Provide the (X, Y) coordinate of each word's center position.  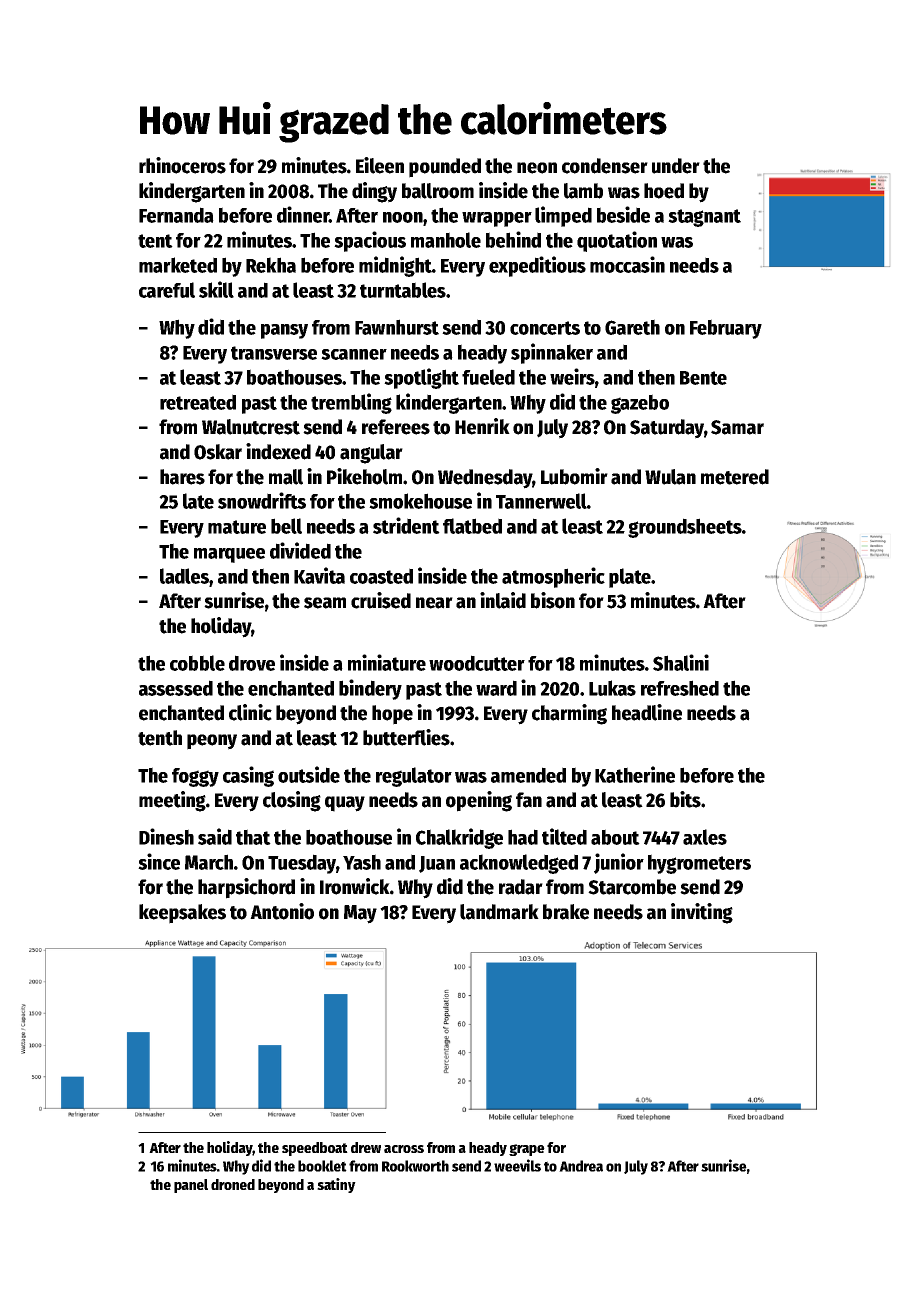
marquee (229, 555)
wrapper (497, 219)
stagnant (704, 218)
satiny (336, 1185)
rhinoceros (182, 165)
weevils (517, 1165)
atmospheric (553, 577)
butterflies (406, 737)
